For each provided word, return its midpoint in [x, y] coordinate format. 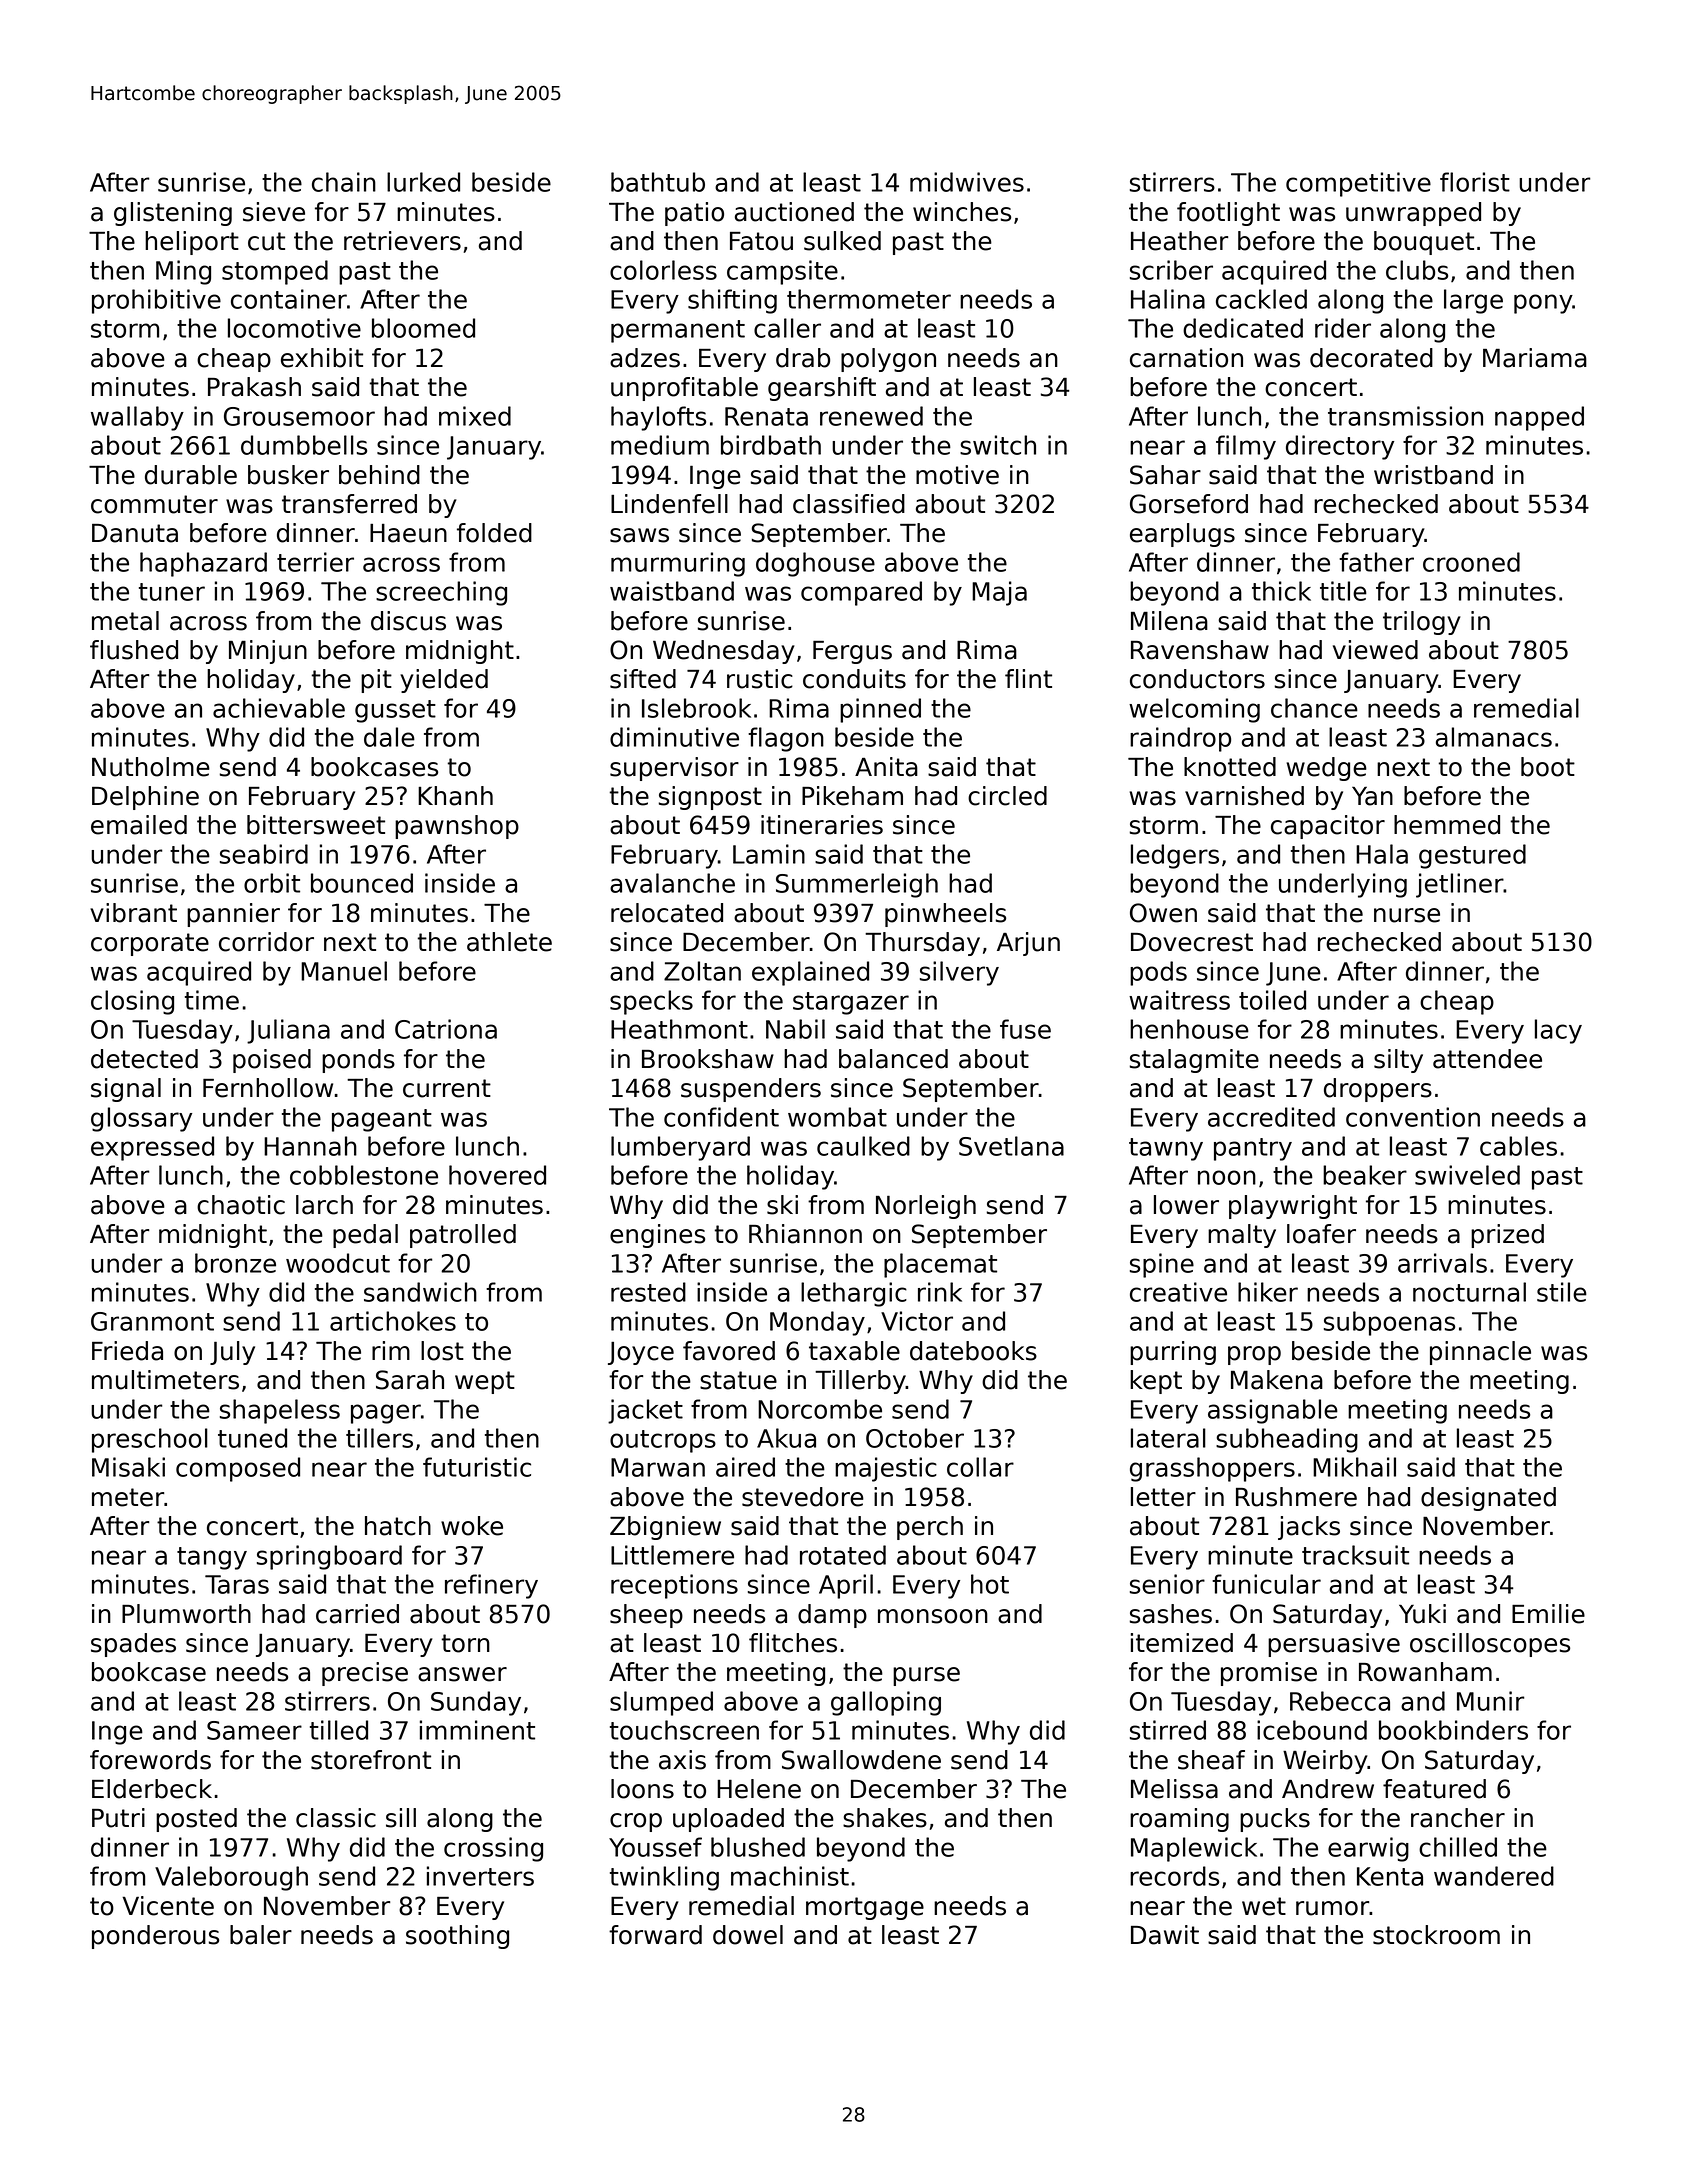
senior [1167, 1584]
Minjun [268, 652]
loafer [1321, 1234]
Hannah [310, 1146]
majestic [886, 1469]
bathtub [658, 182]
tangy [212, 1558]
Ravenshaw [1200, 650]
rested [648, 1292]
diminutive [674, 737]
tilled [339, 1730]
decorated [1371, 358]
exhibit [322, 358]
